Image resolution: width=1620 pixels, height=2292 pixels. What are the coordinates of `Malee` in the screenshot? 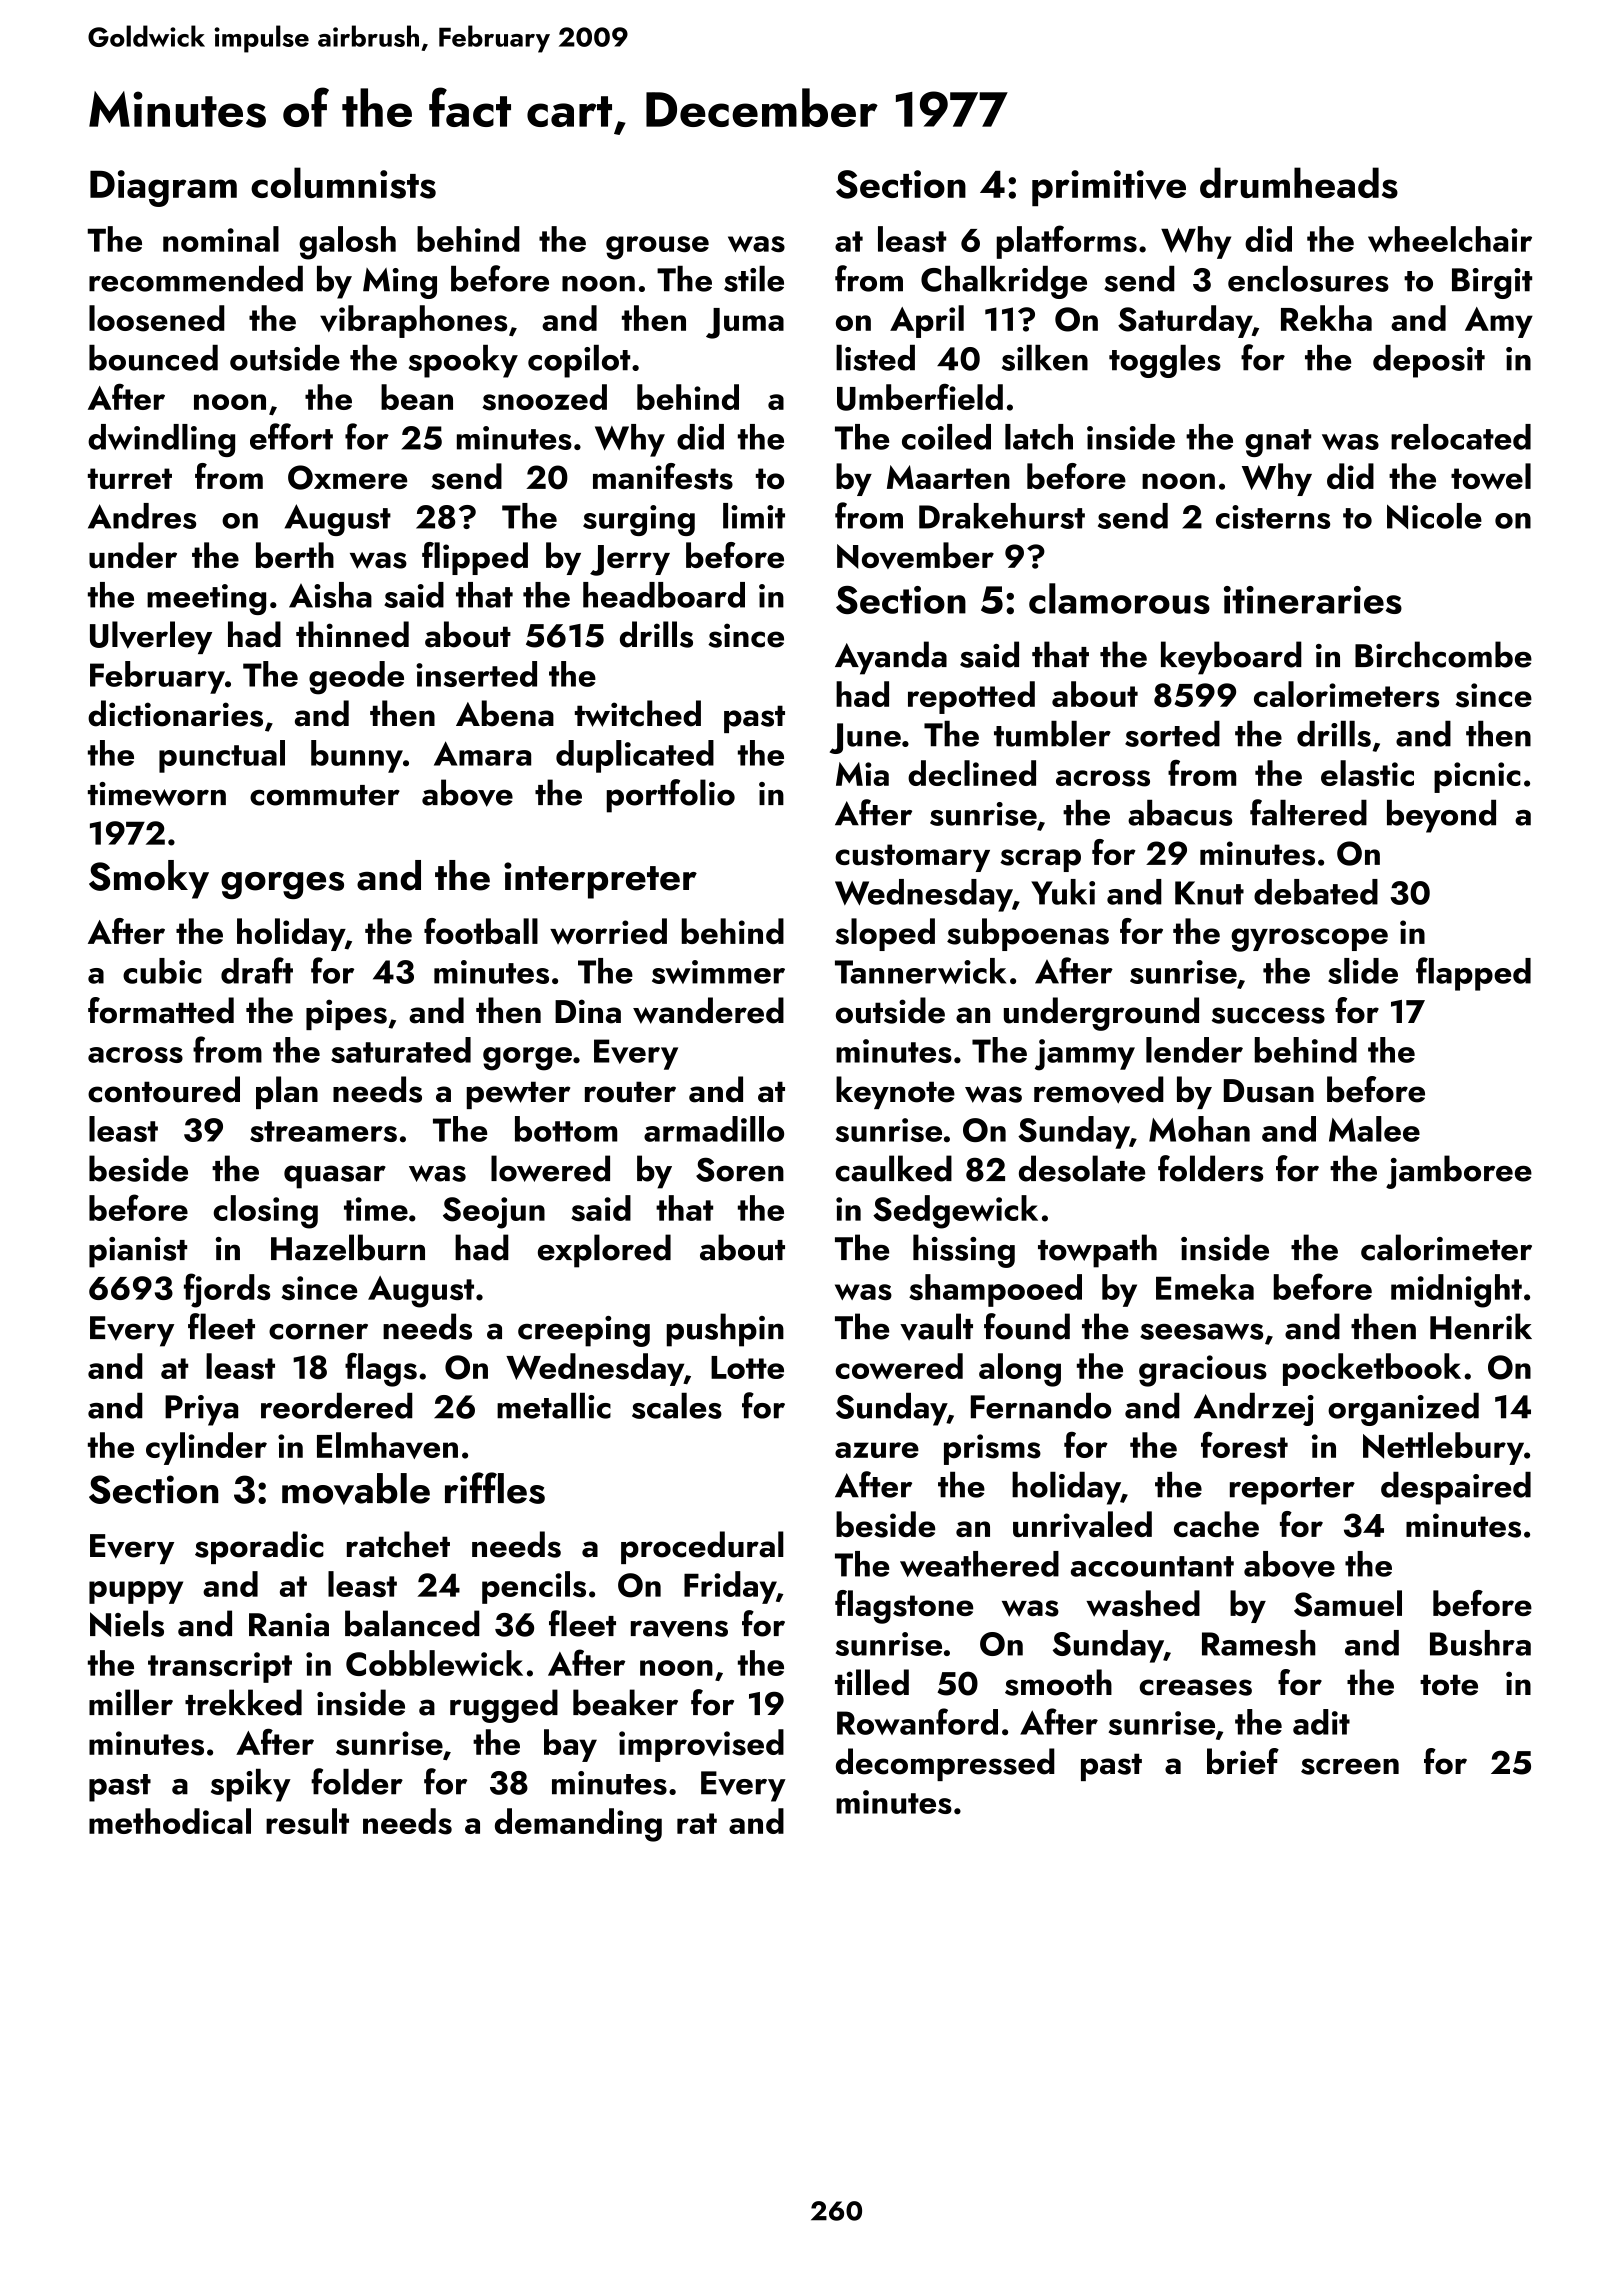 It's located at (1374, 1129).
